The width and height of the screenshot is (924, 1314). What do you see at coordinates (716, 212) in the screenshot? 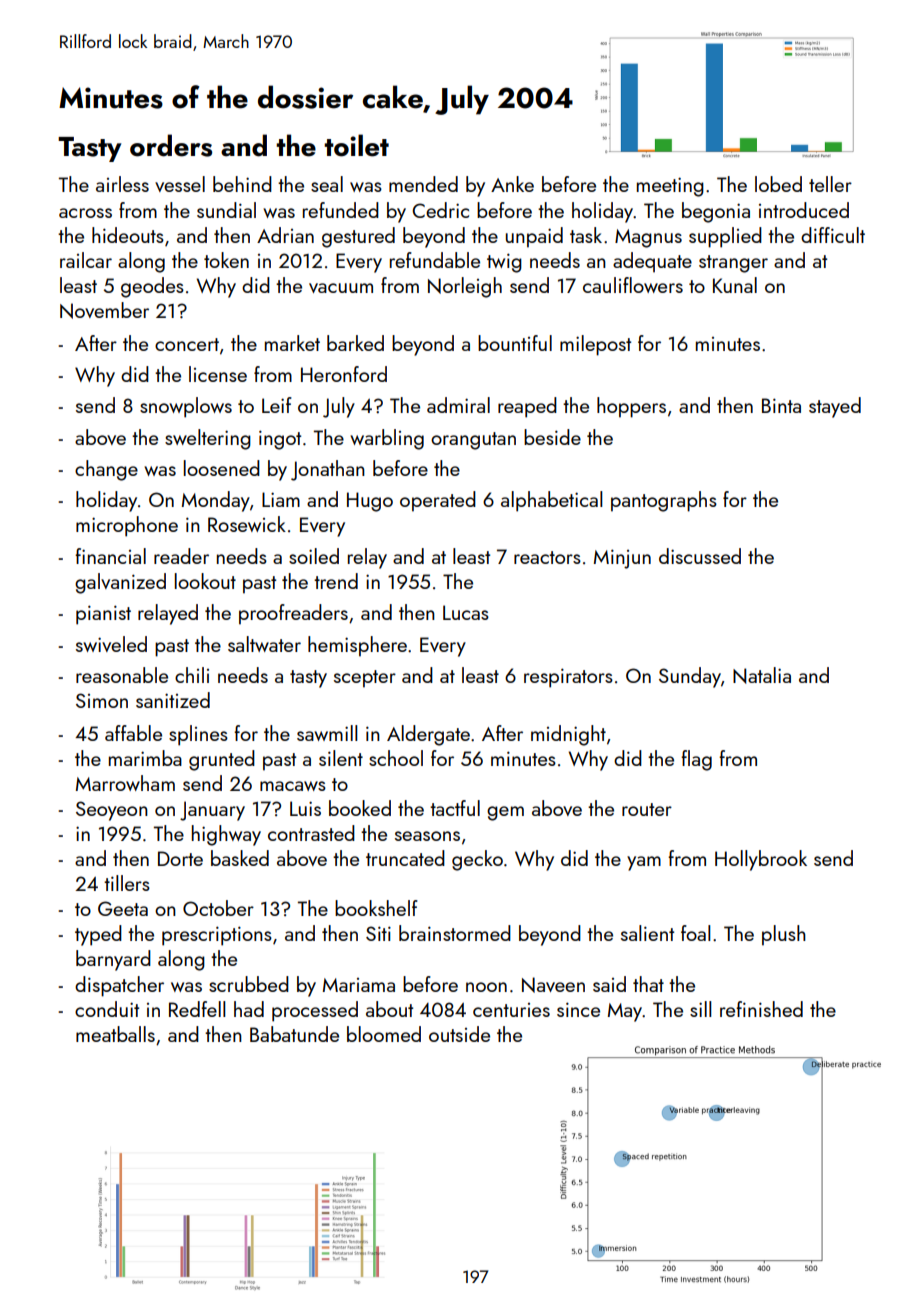
I see `begonia` at bounding box center [716, 212].
